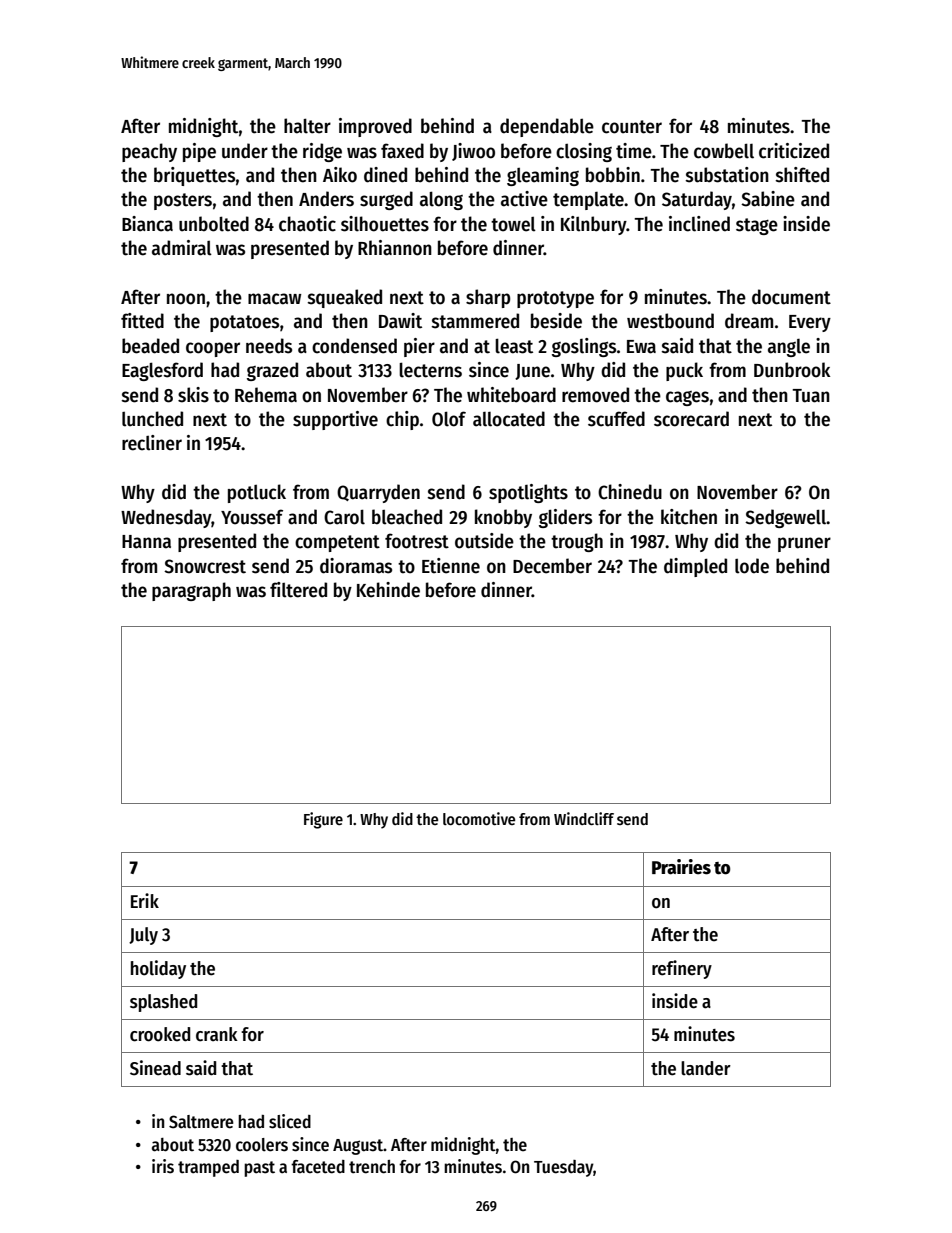  I want to click on dimpled, so click(695, 567).
